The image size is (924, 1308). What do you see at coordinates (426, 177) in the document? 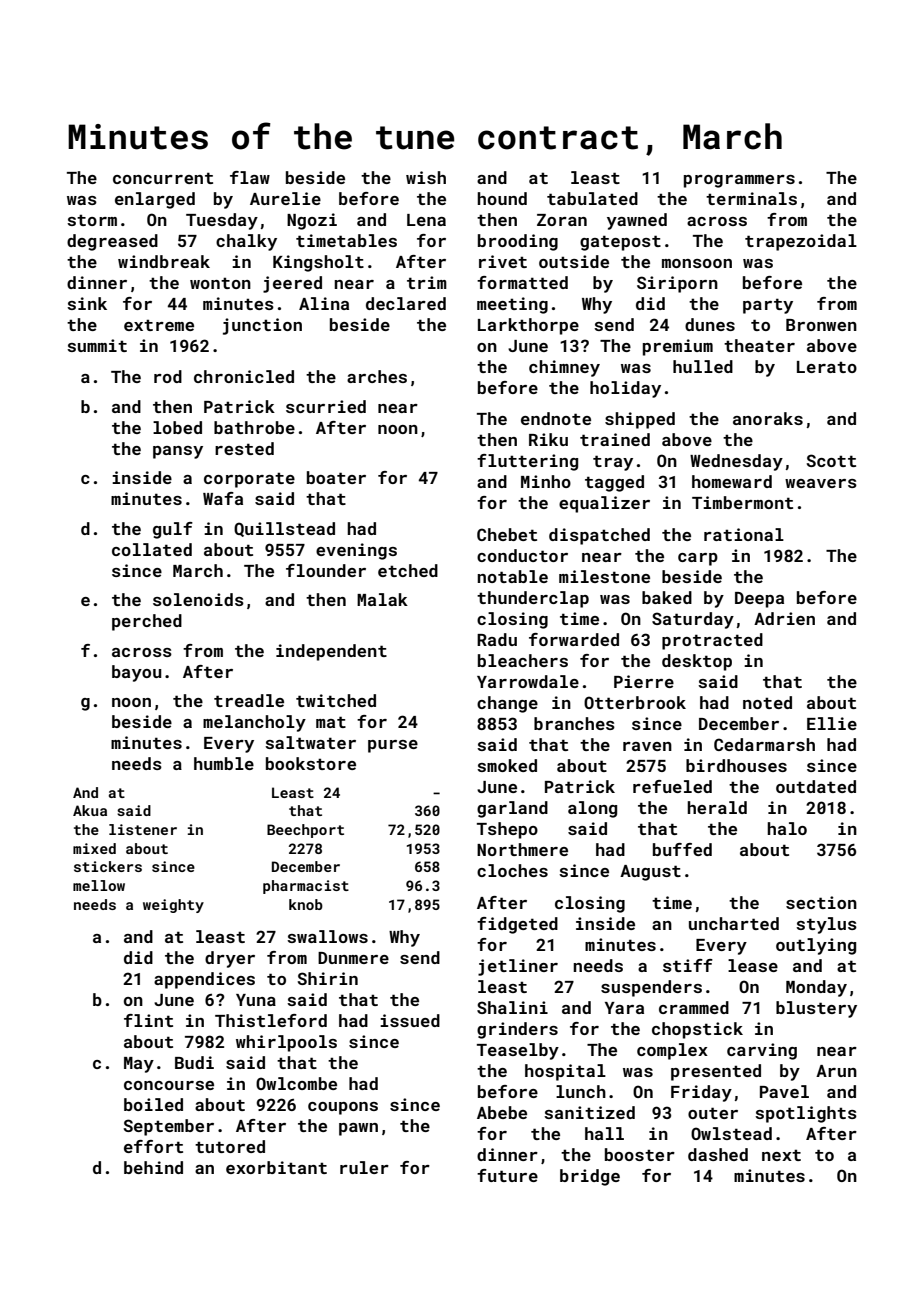
I see `wish` at bounding box center [426, 177].
